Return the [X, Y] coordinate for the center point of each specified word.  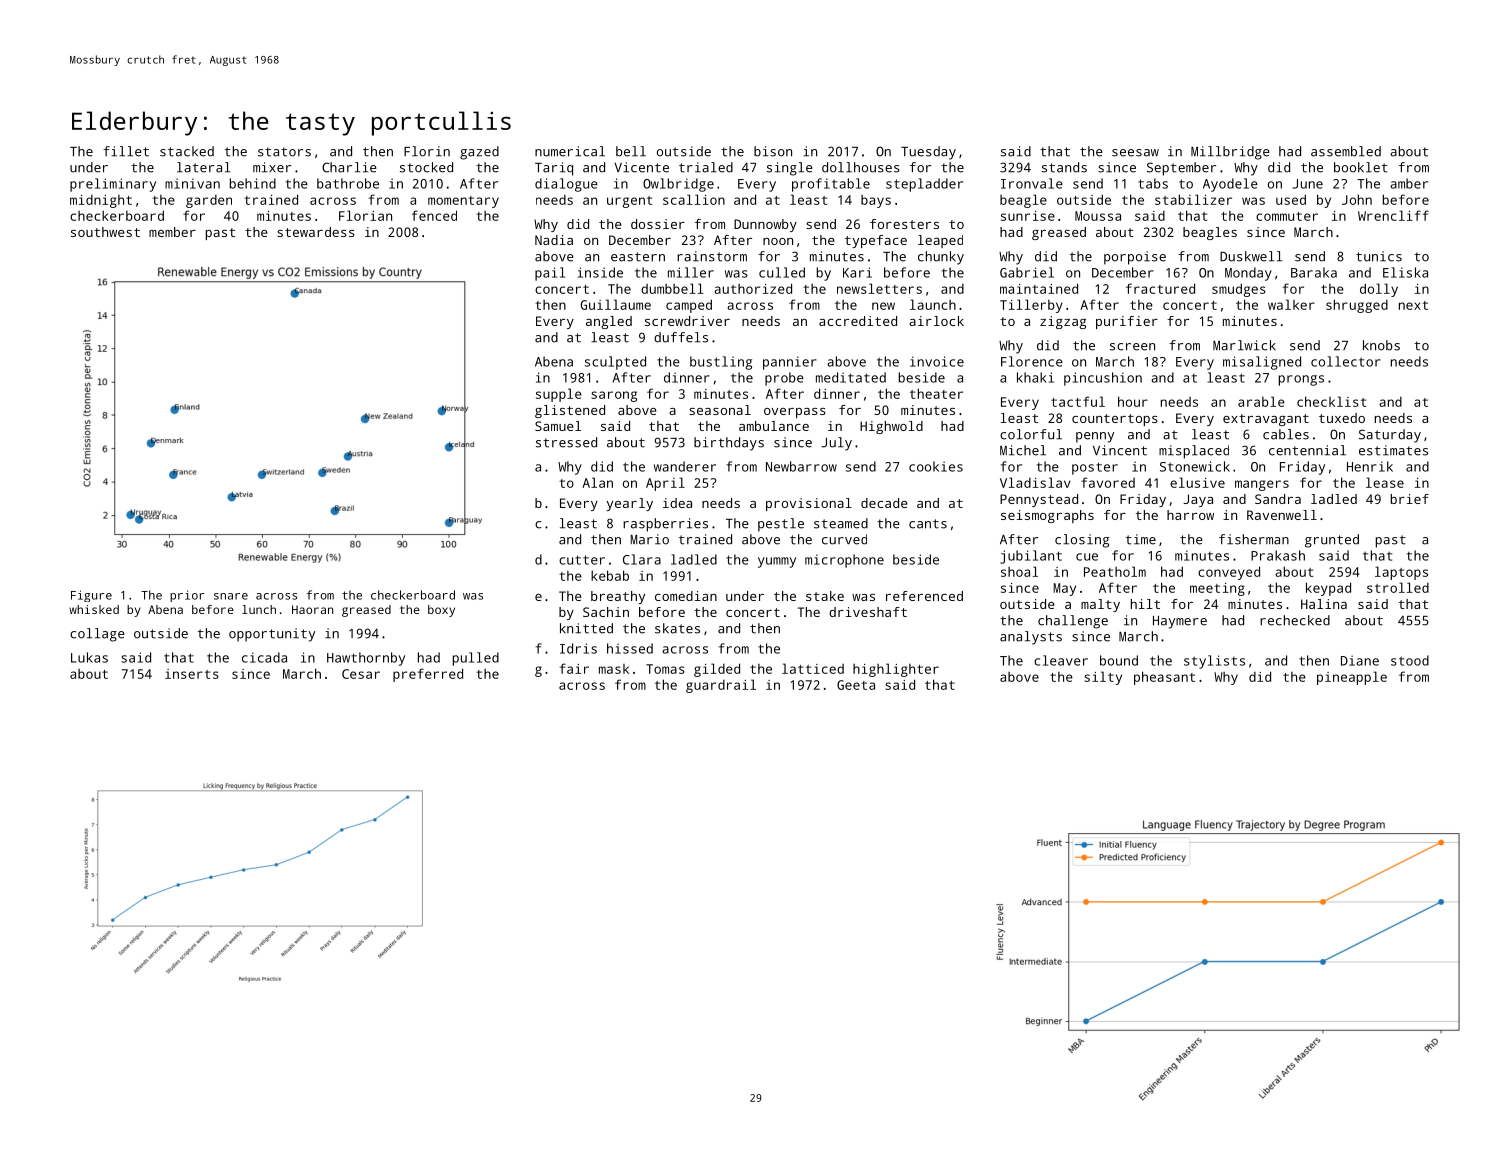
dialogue [566, 185]
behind [253, 183]
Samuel [558, 426]
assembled [1346, 151]
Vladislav [1035, 482]
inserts [192, 674]
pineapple [1352, 678]
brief [1410, 499]
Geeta [856, 685]
